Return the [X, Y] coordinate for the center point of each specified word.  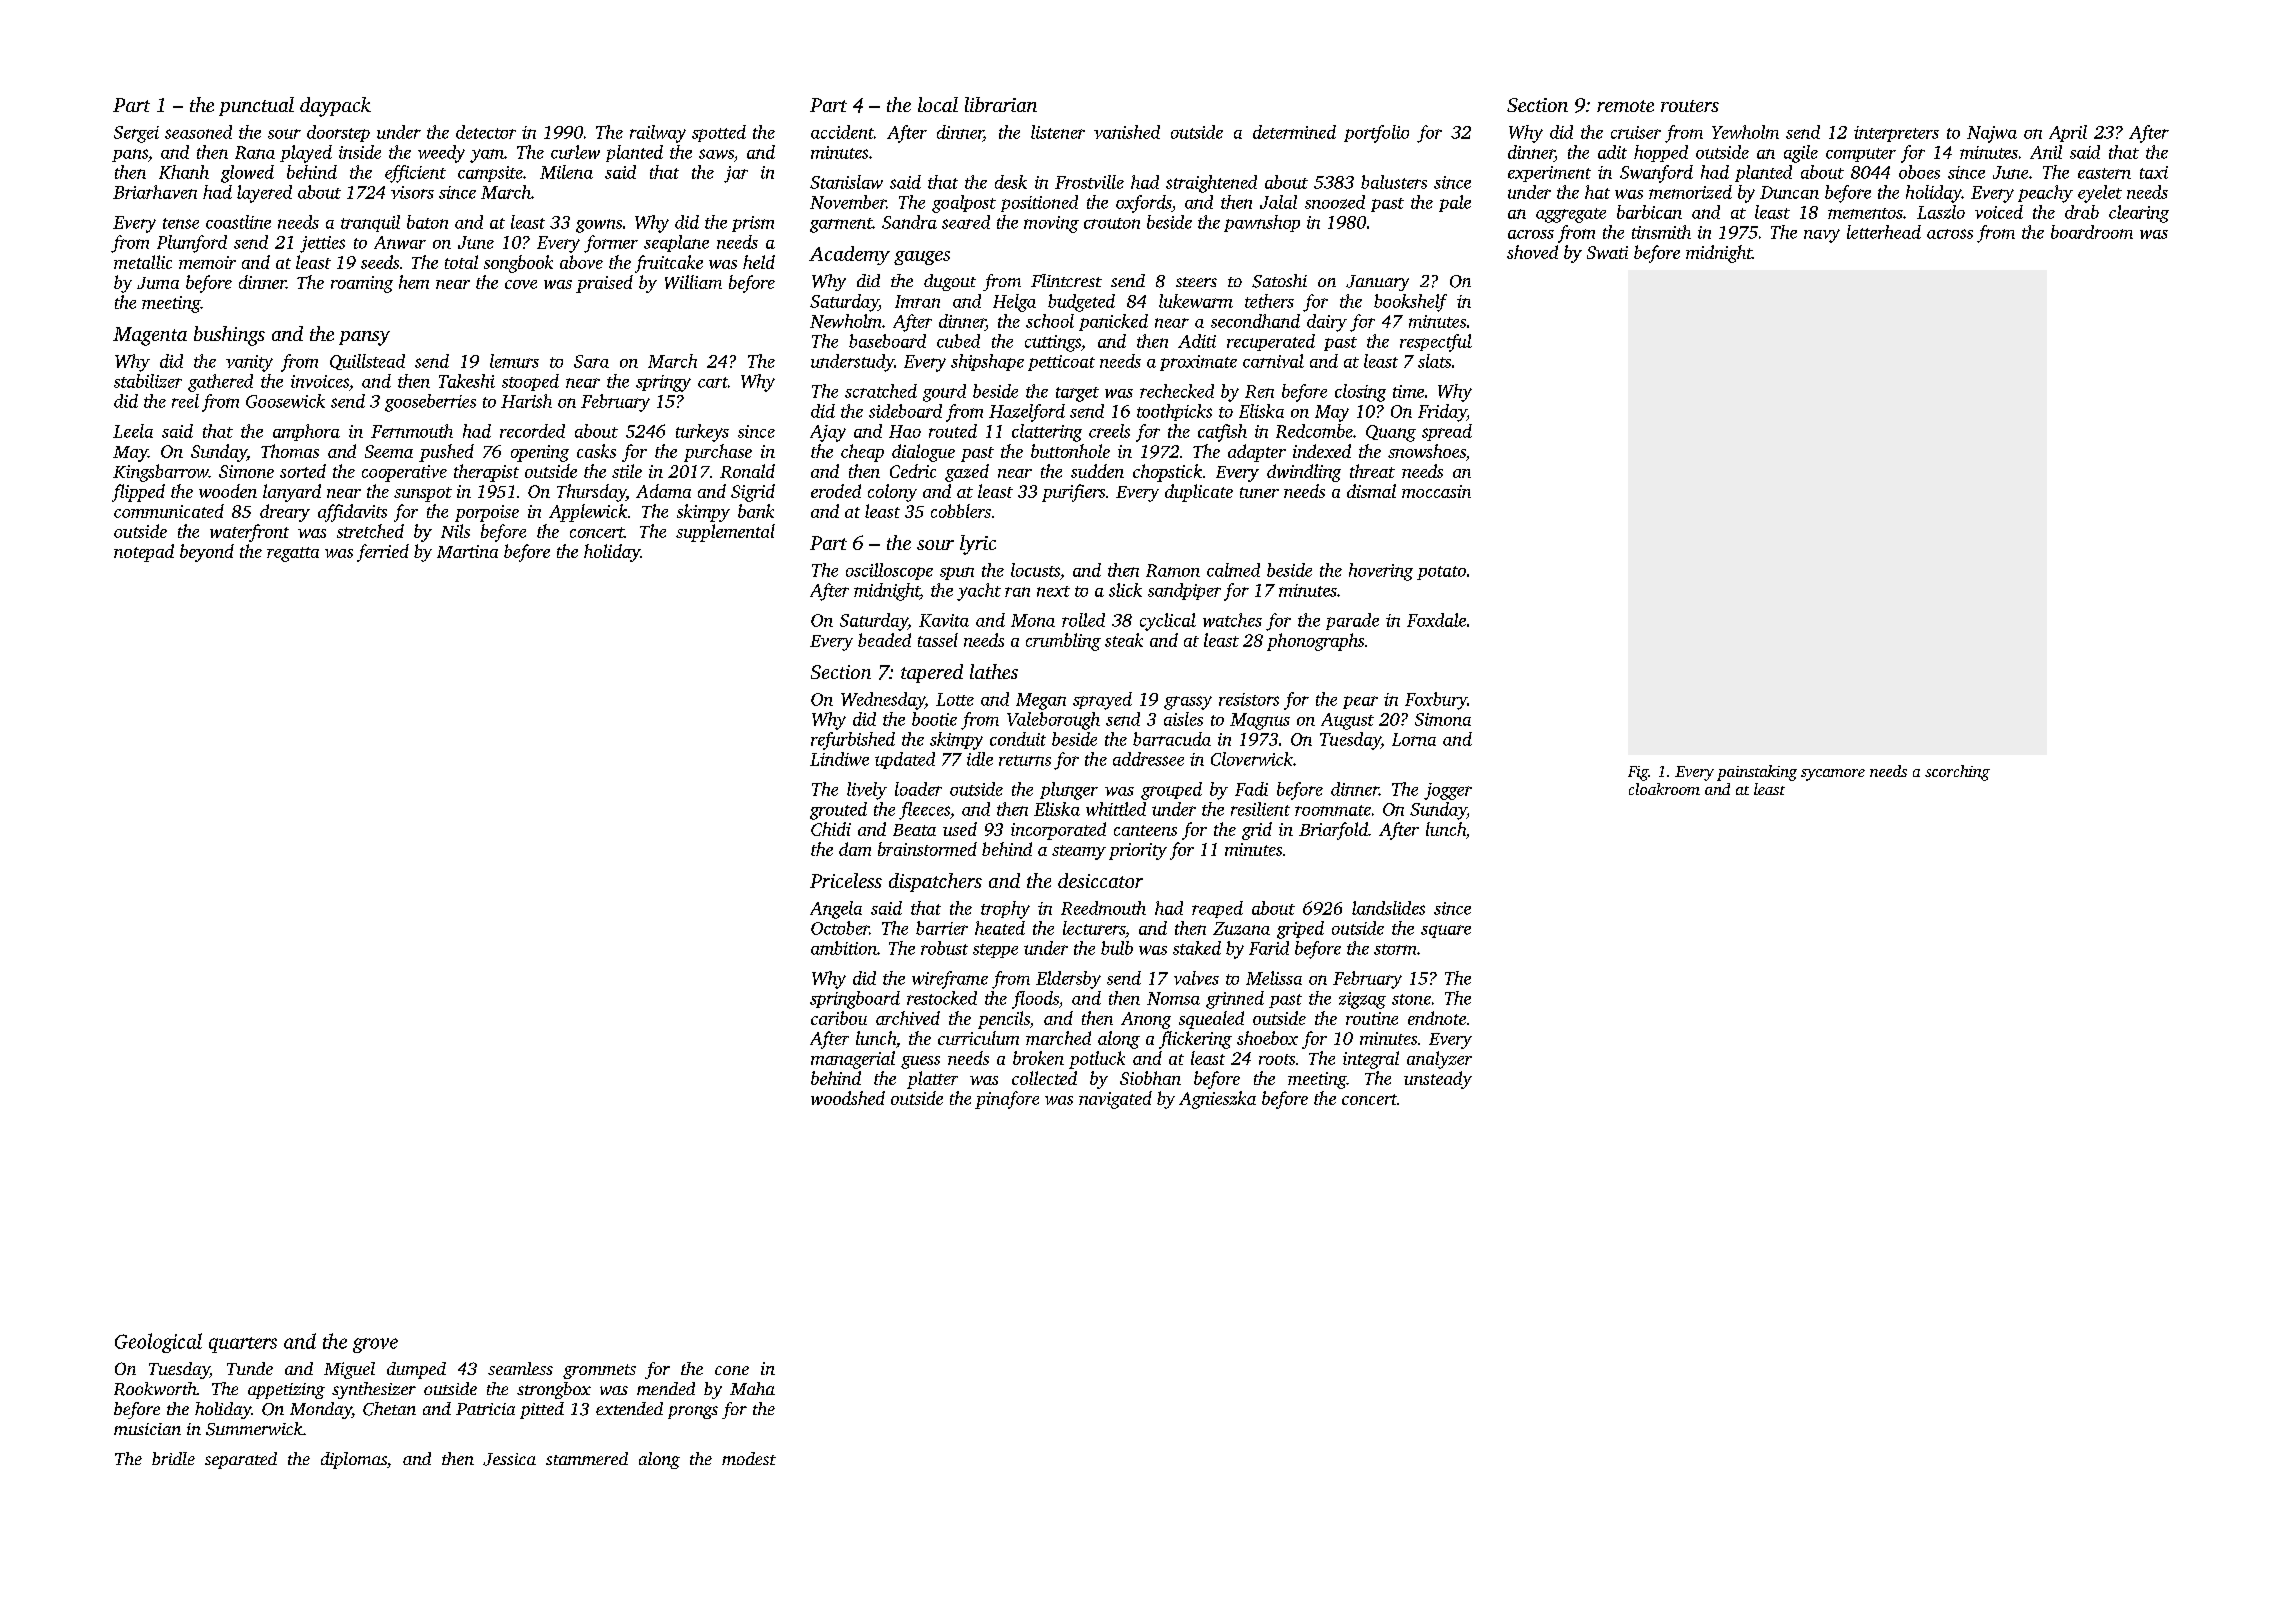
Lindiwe [839, 759]
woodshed [848, 1098]
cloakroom [1664, 789]
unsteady [1438, 1080]
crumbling [1063, 642]
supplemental [725, 533]
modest [749, 1458]
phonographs [1315, 642]
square [1446, 931]
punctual [256, 106]
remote [1625, 106]
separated [241, 1460]
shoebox [1267, 1038]
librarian [1001, 104]
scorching [1957, 773]
